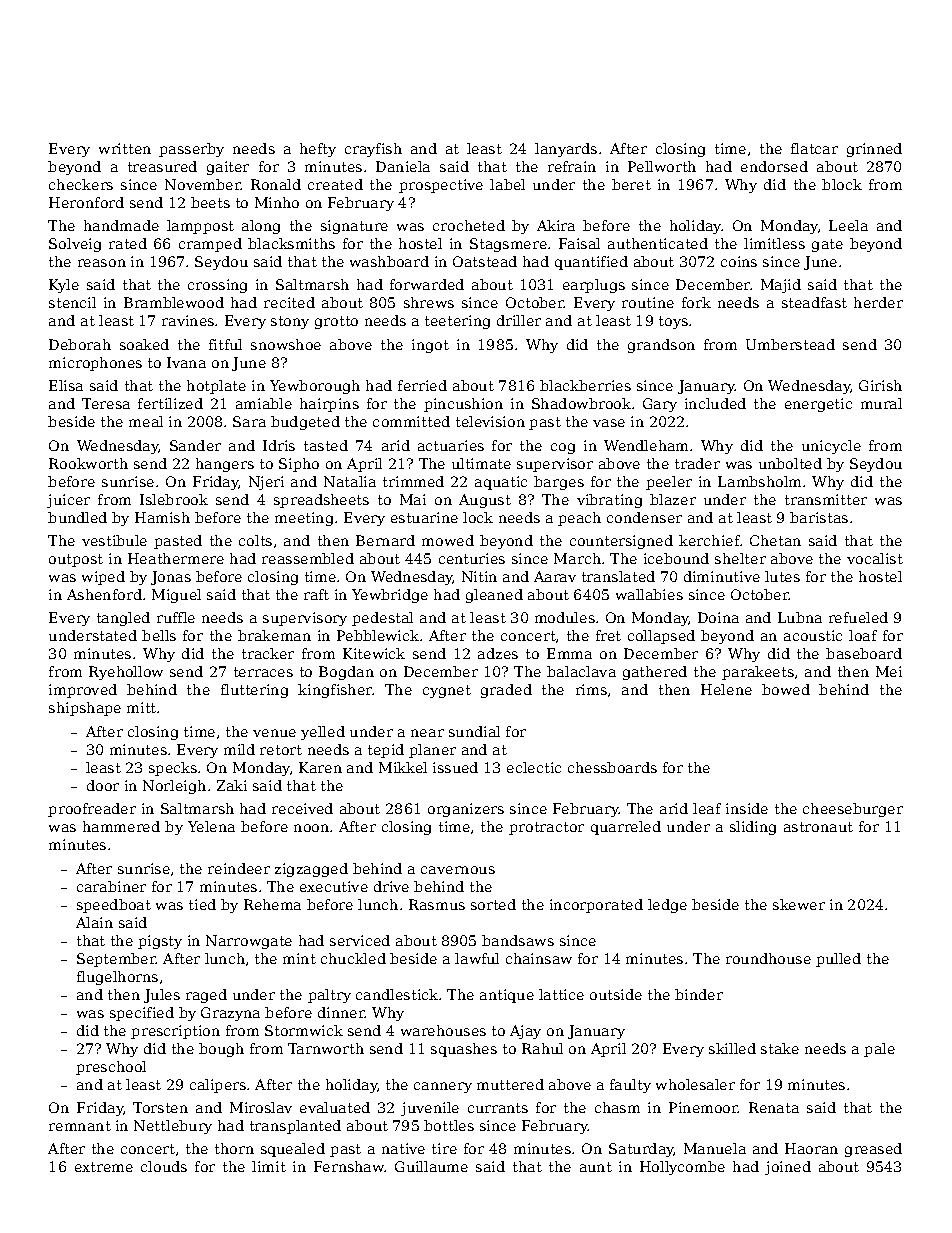  Describe the element at coordinates (813, 635) in the screenshot. I see `acoustic` at that location.
